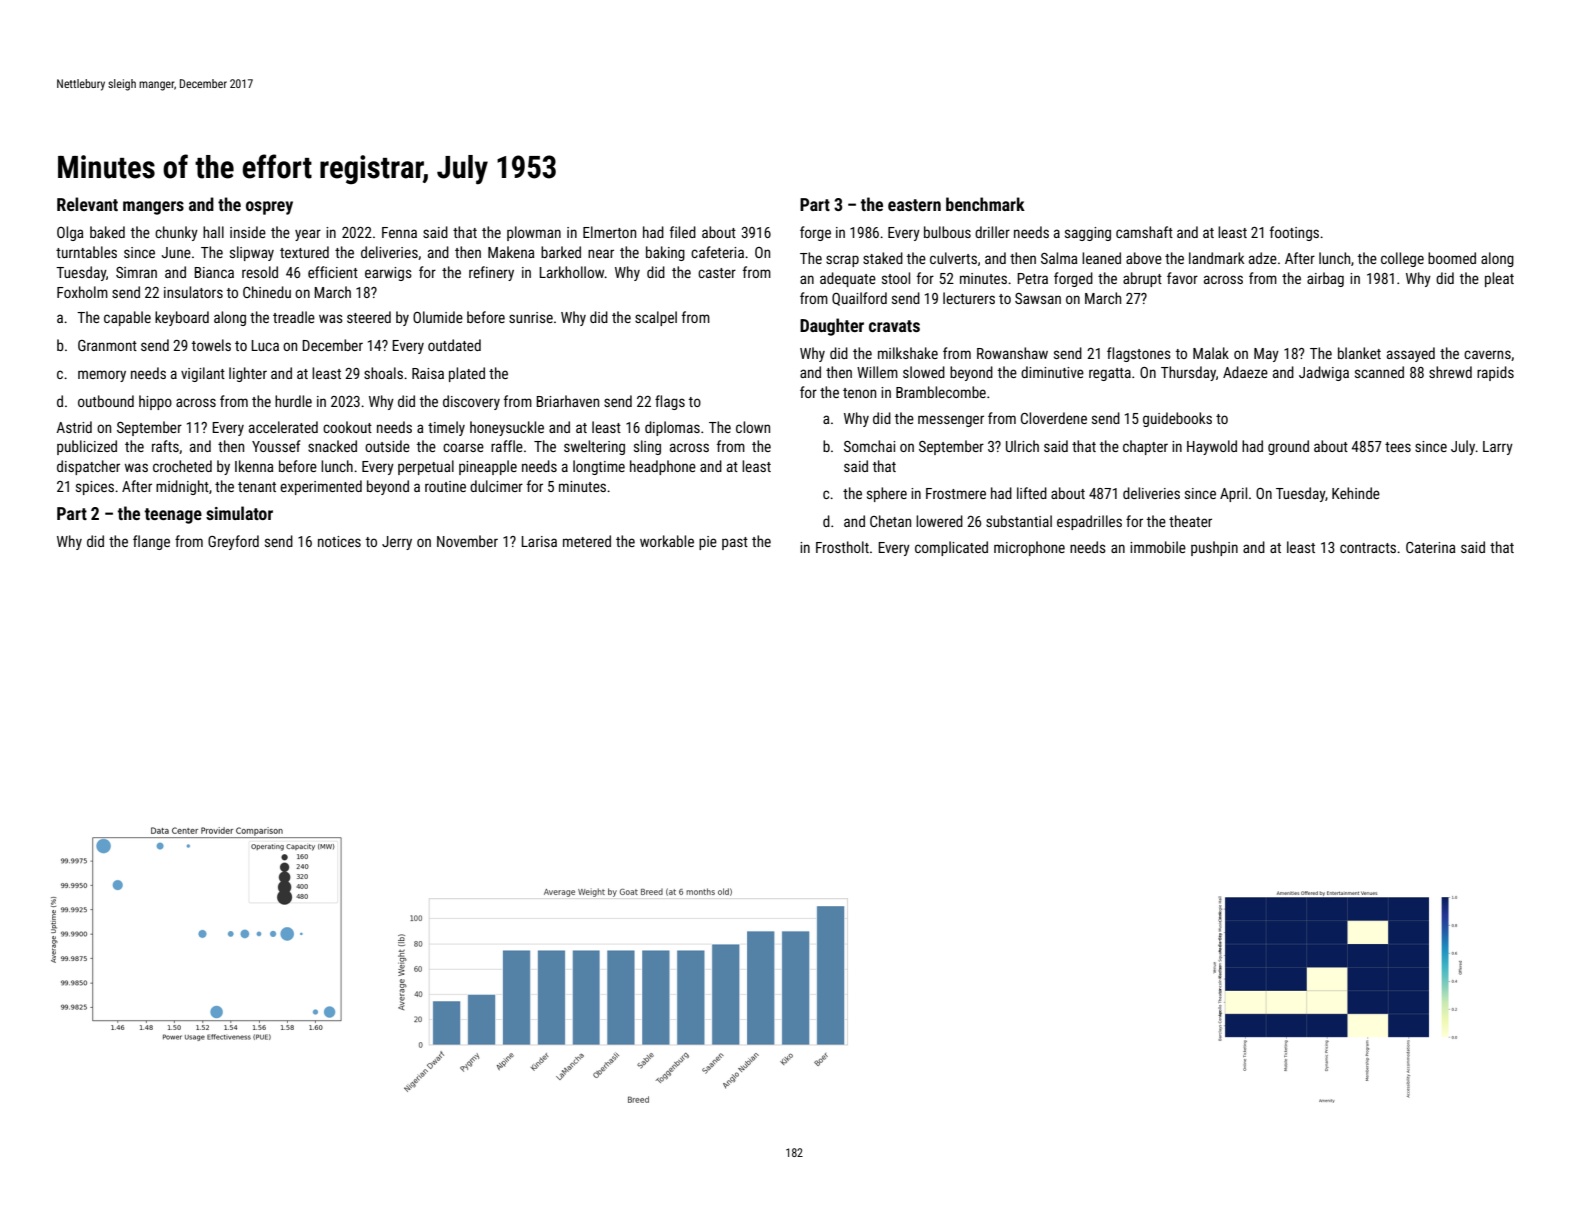  What do you see at coordinates (894, 326) in the screenshot?
I see `cravats` at bounding box center [894, 326].
